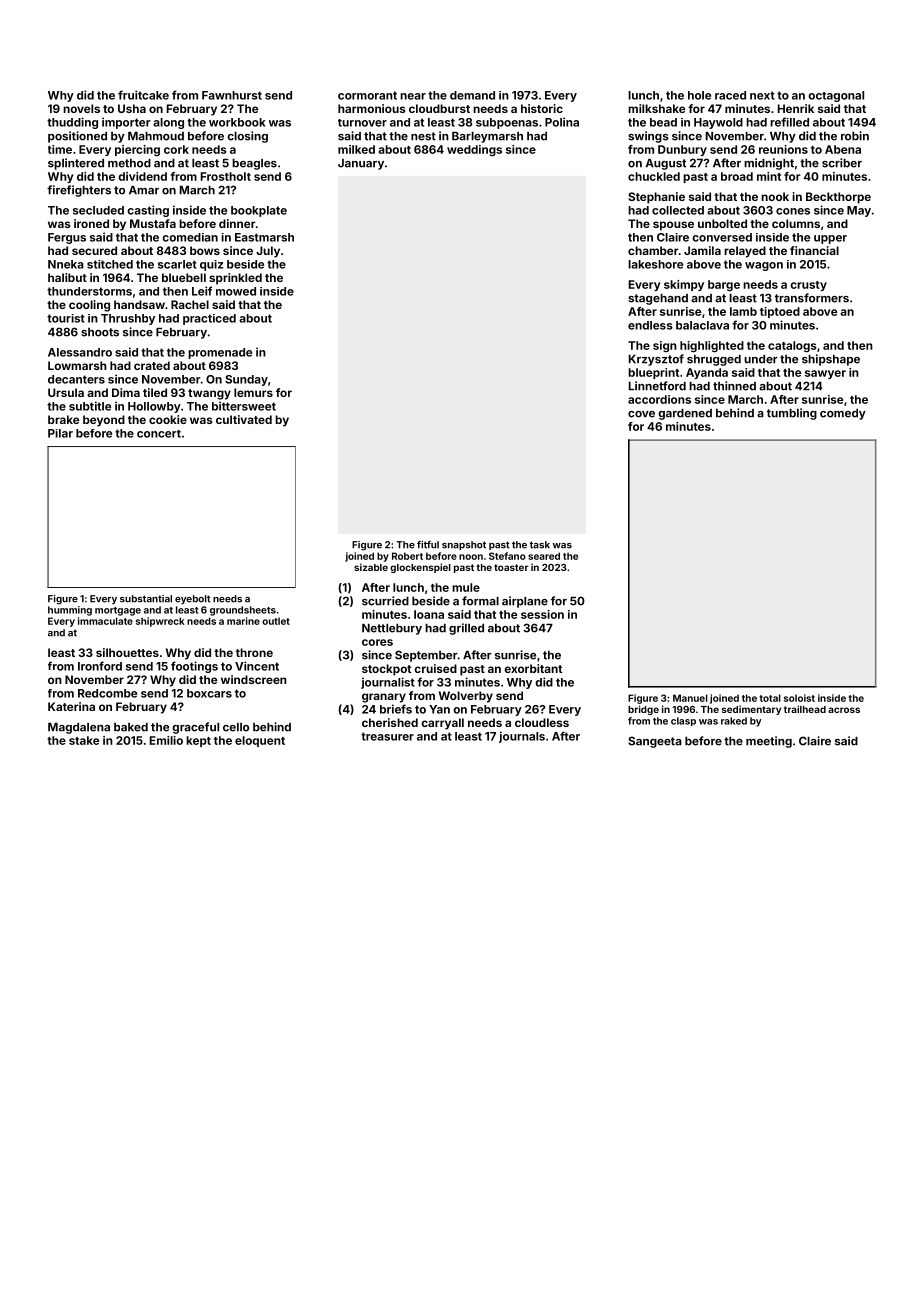  Describe the element at coordinates (792, 414) in the screenshot. I see `tumbling` at that location.
